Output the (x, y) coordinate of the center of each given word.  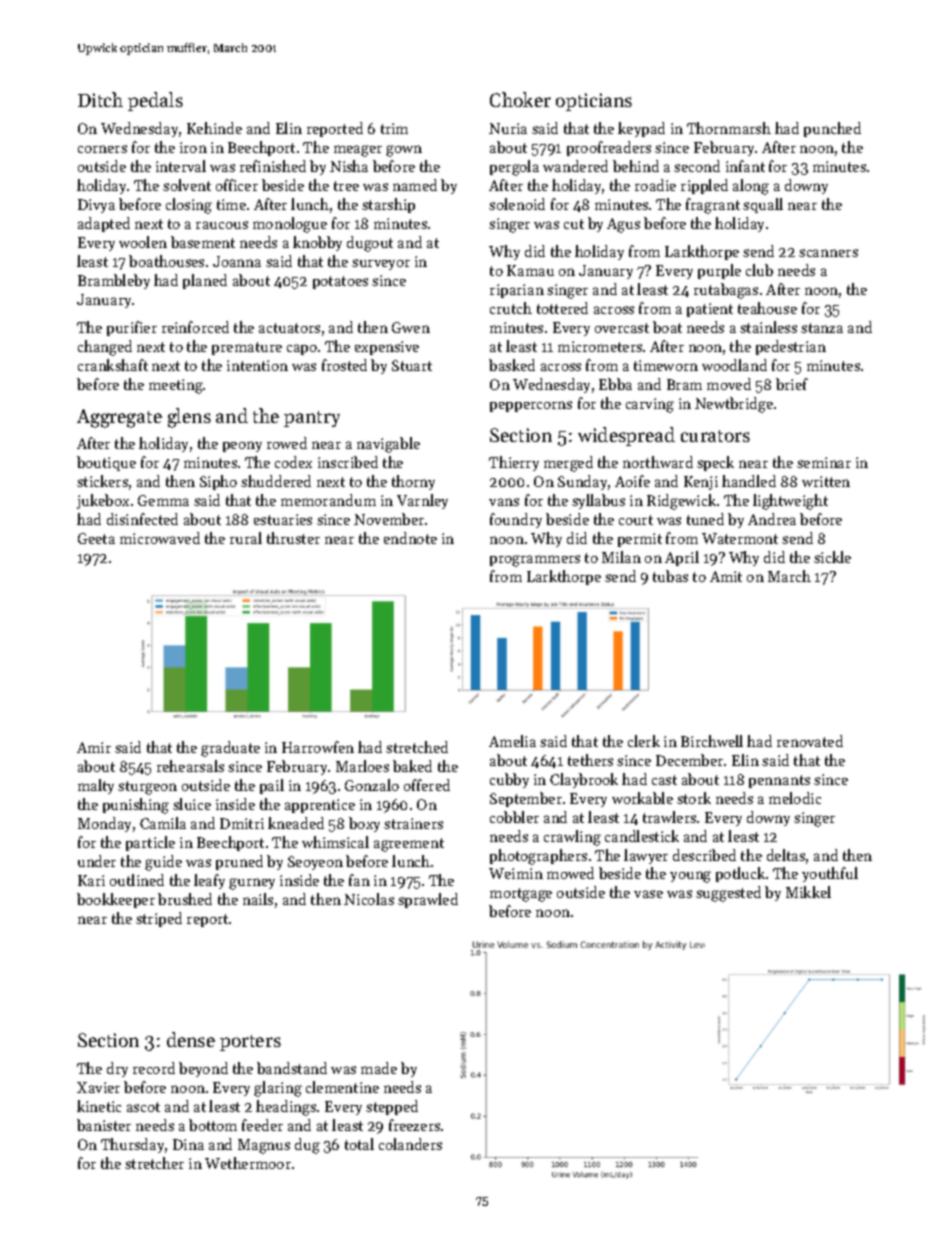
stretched (417, 747)
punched (832, 129)
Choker (520, 99)
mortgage (521, 895)
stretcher (154, 1163)
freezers (414, 1125)
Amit (726, 576)
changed (105, 348)
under (97, 861)
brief (792, 384)
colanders (410, 1144)
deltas (786, 855)
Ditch (100, 99)
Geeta (96, 538)
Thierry (514, 463)
